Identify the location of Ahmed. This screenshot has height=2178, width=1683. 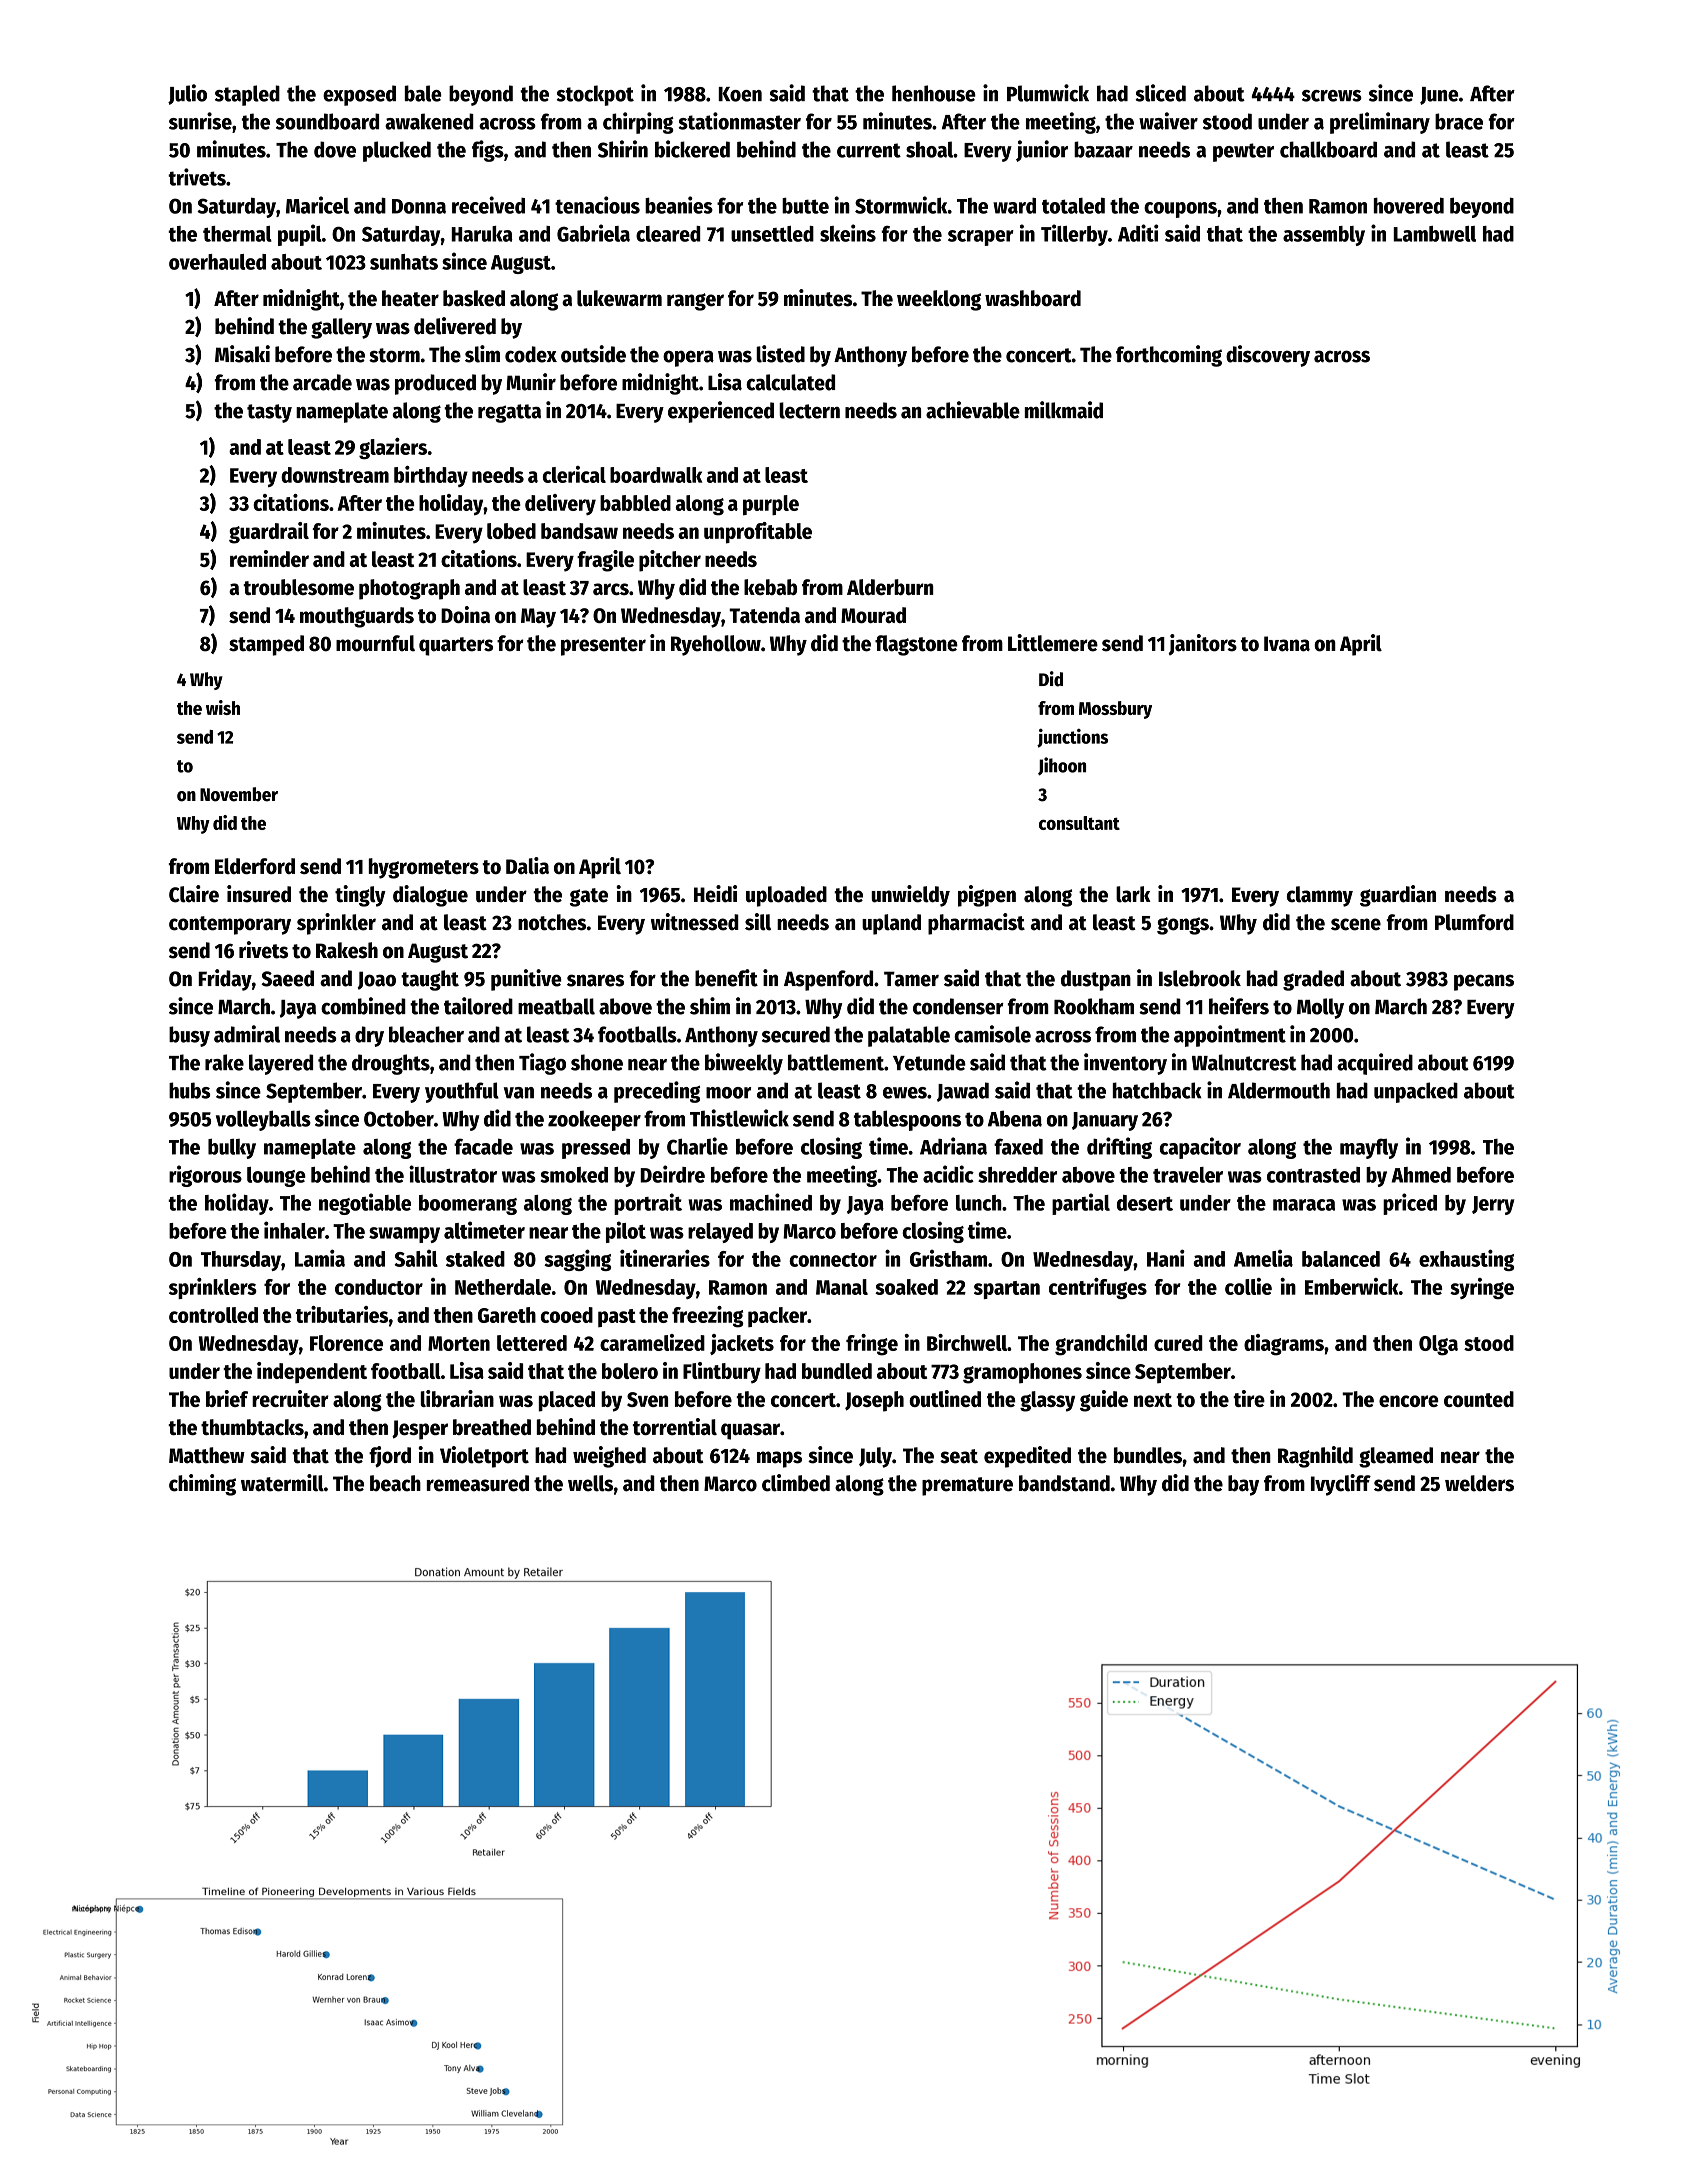
(1421, 1175).
